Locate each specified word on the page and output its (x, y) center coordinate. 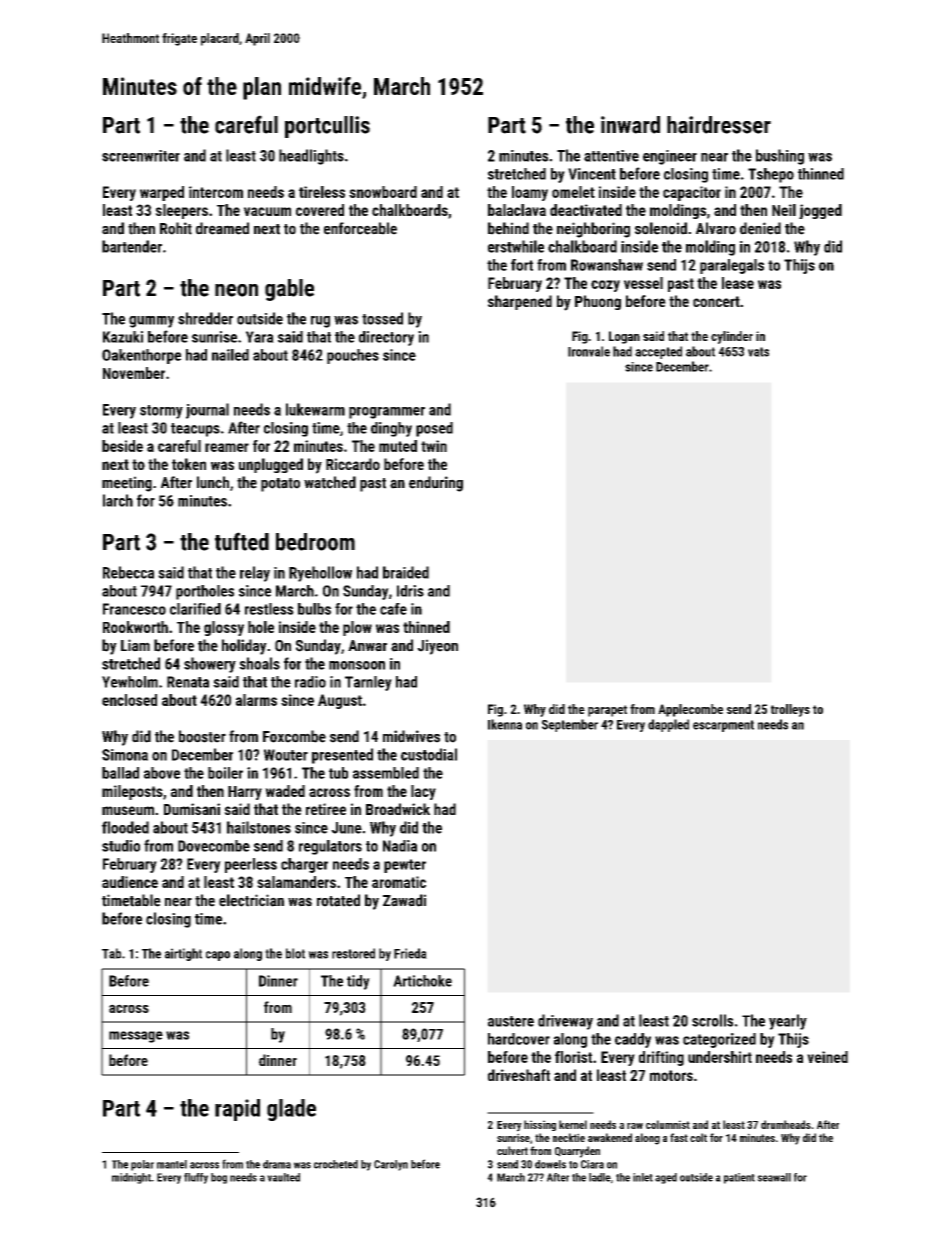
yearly (788, 1022)
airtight (183, 954)
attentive (611, 156)
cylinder (732, 337)
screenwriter (141, 156)
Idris (410, 591)
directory (386, 338)
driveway (565, 1022)
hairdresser (719, 125)
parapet (607, 711)
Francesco (134, 609)
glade (291, 1110)
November (134, 373)
